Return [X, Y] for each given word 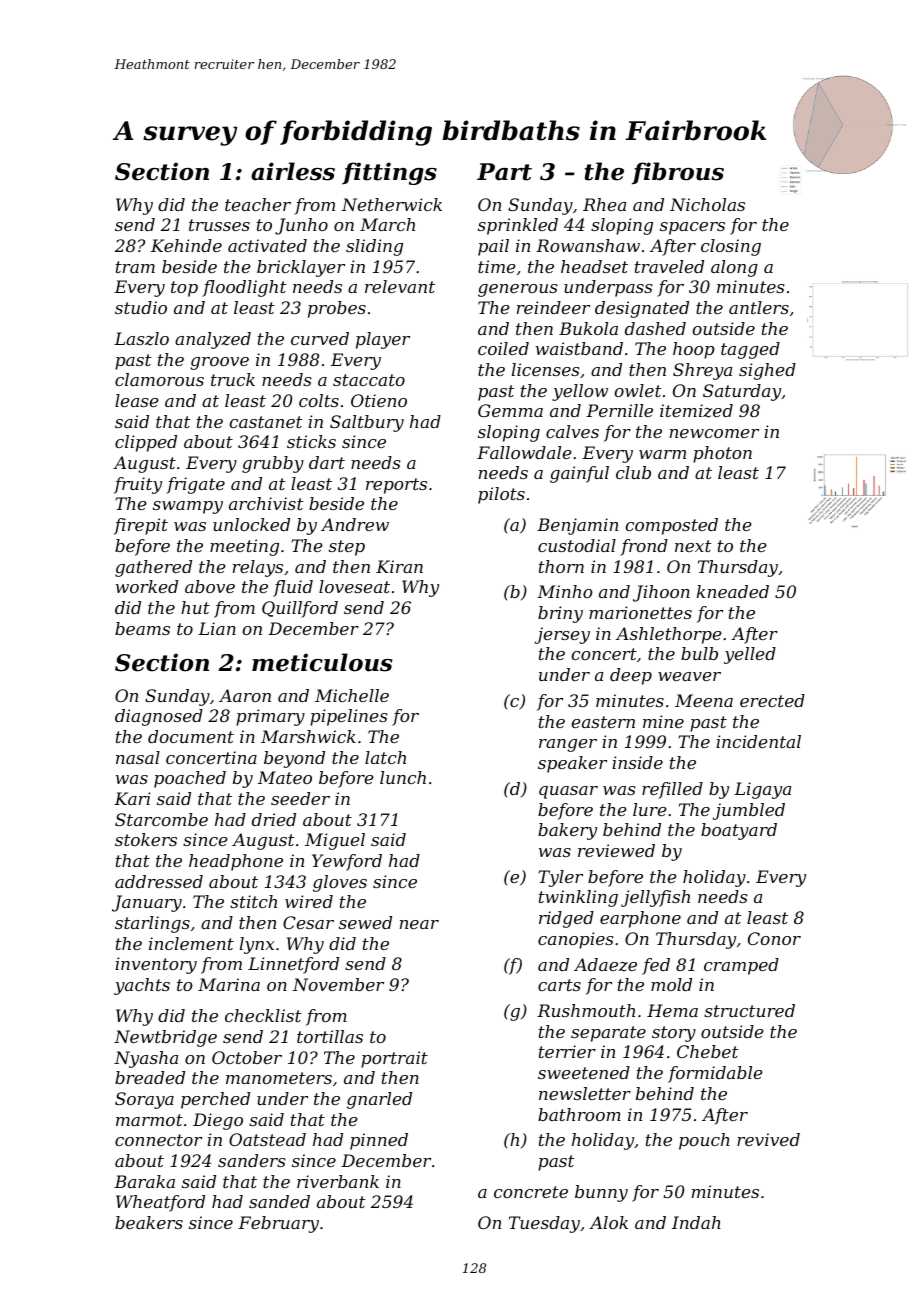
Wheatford [160, 1203]
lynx [257, 945]
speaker [572, 764]
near [419, 924]
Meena [704, 700]
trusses [219, 225]
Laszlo [141, 339]
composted [672, 526]
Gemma [510, 410]
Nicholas [707, 204]
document [191, 736]
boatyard [739, 831]
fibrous [678, 173]
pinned [379, 1141]
